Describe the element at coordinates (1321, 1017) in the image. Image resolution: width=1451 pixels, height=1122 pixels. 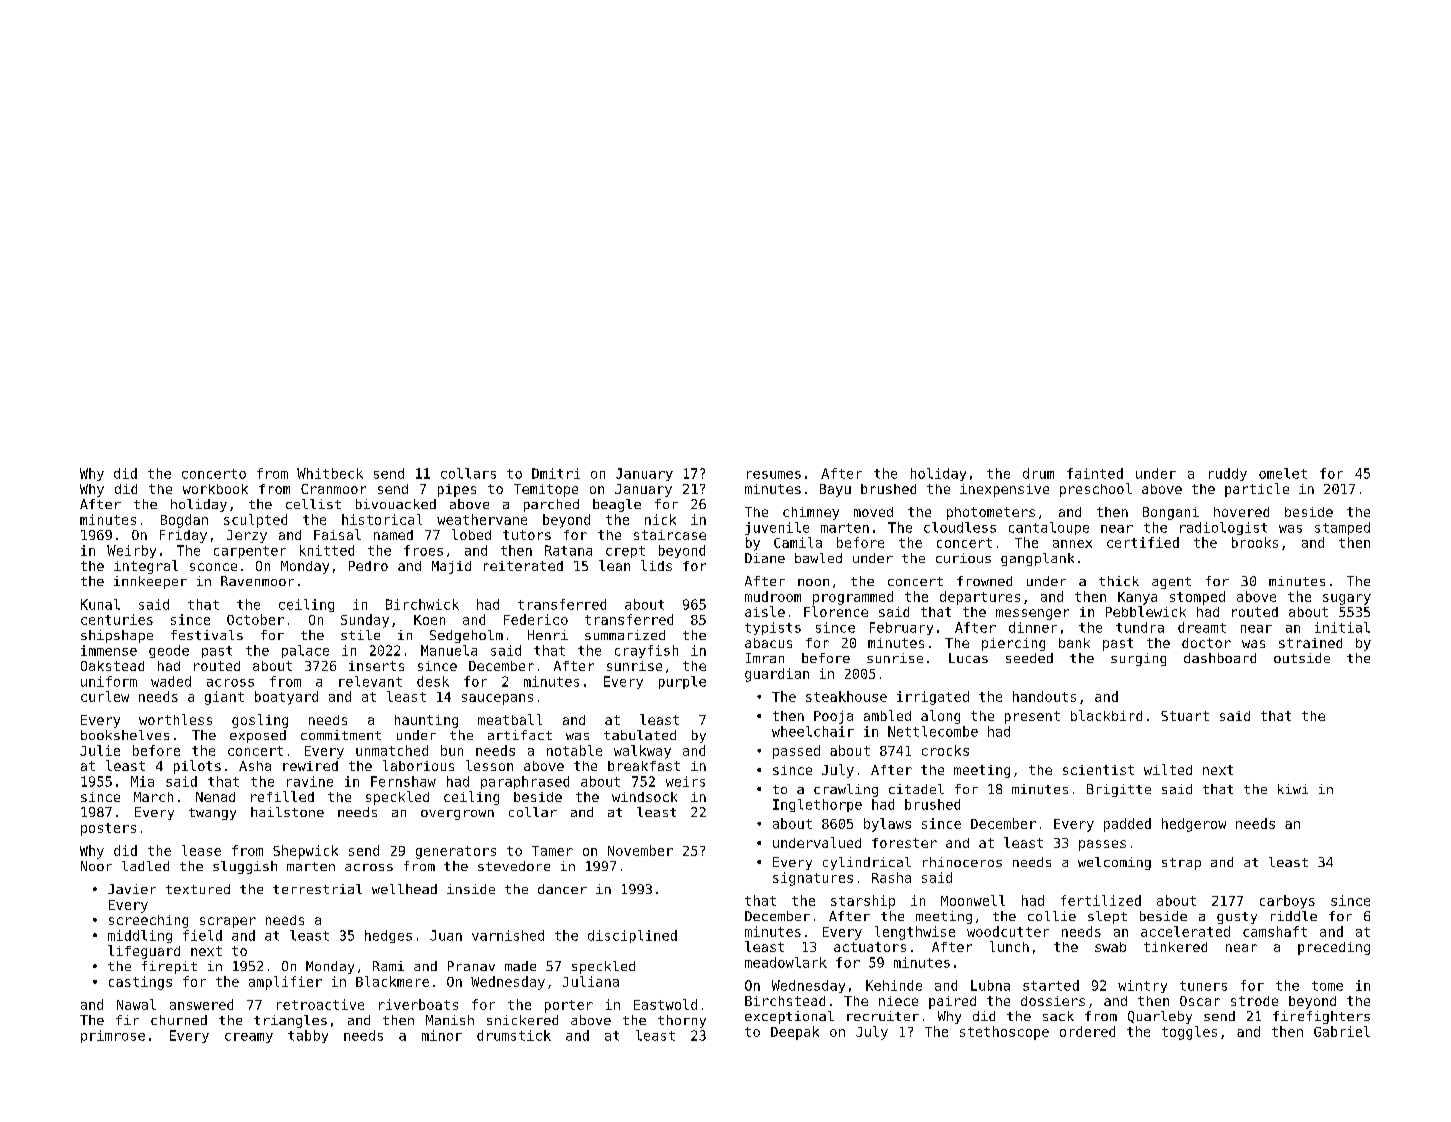
I see `firefighters` at that location.
